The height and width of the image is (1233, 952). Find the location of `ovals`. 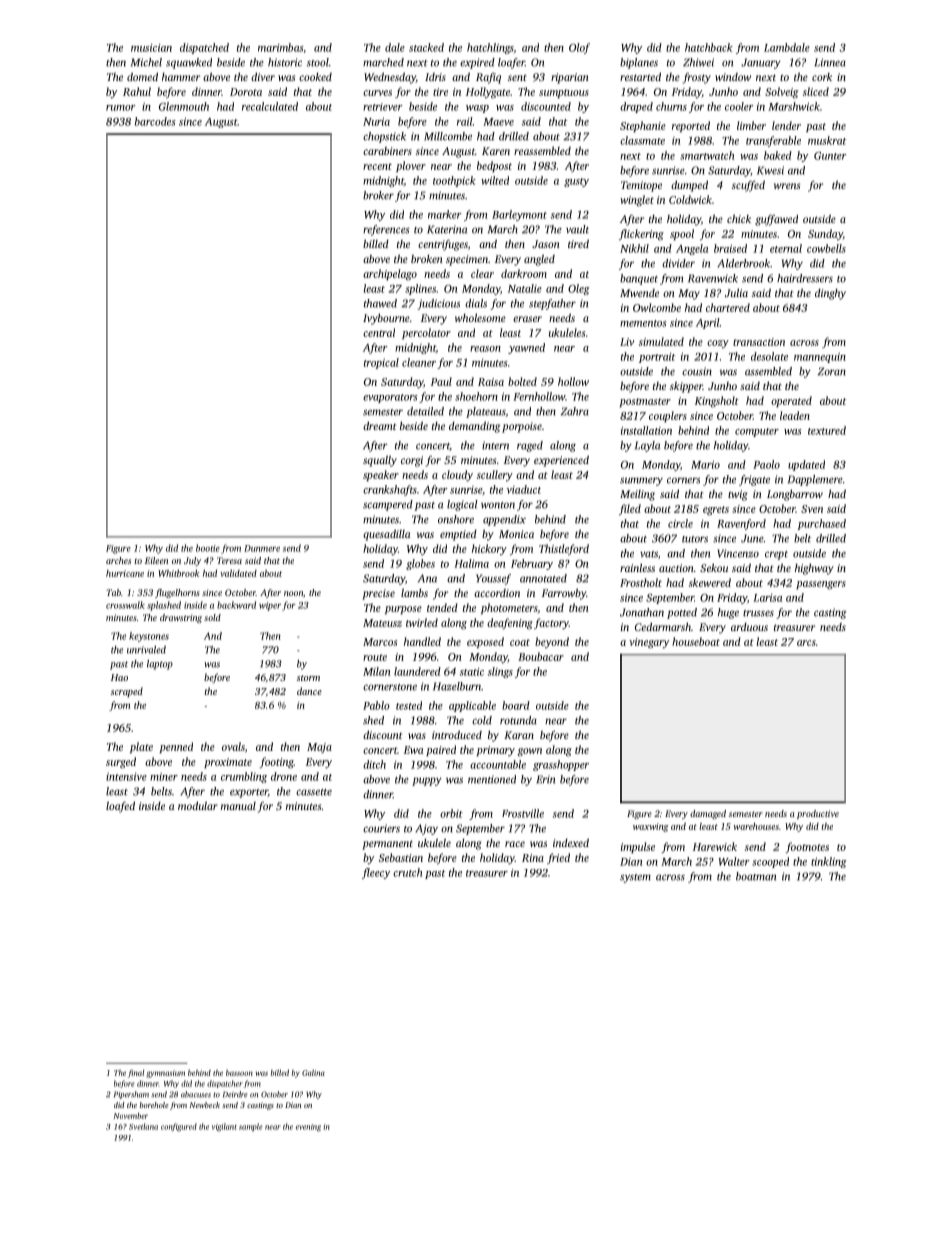

ovals is located at coordinates (233, 746).
